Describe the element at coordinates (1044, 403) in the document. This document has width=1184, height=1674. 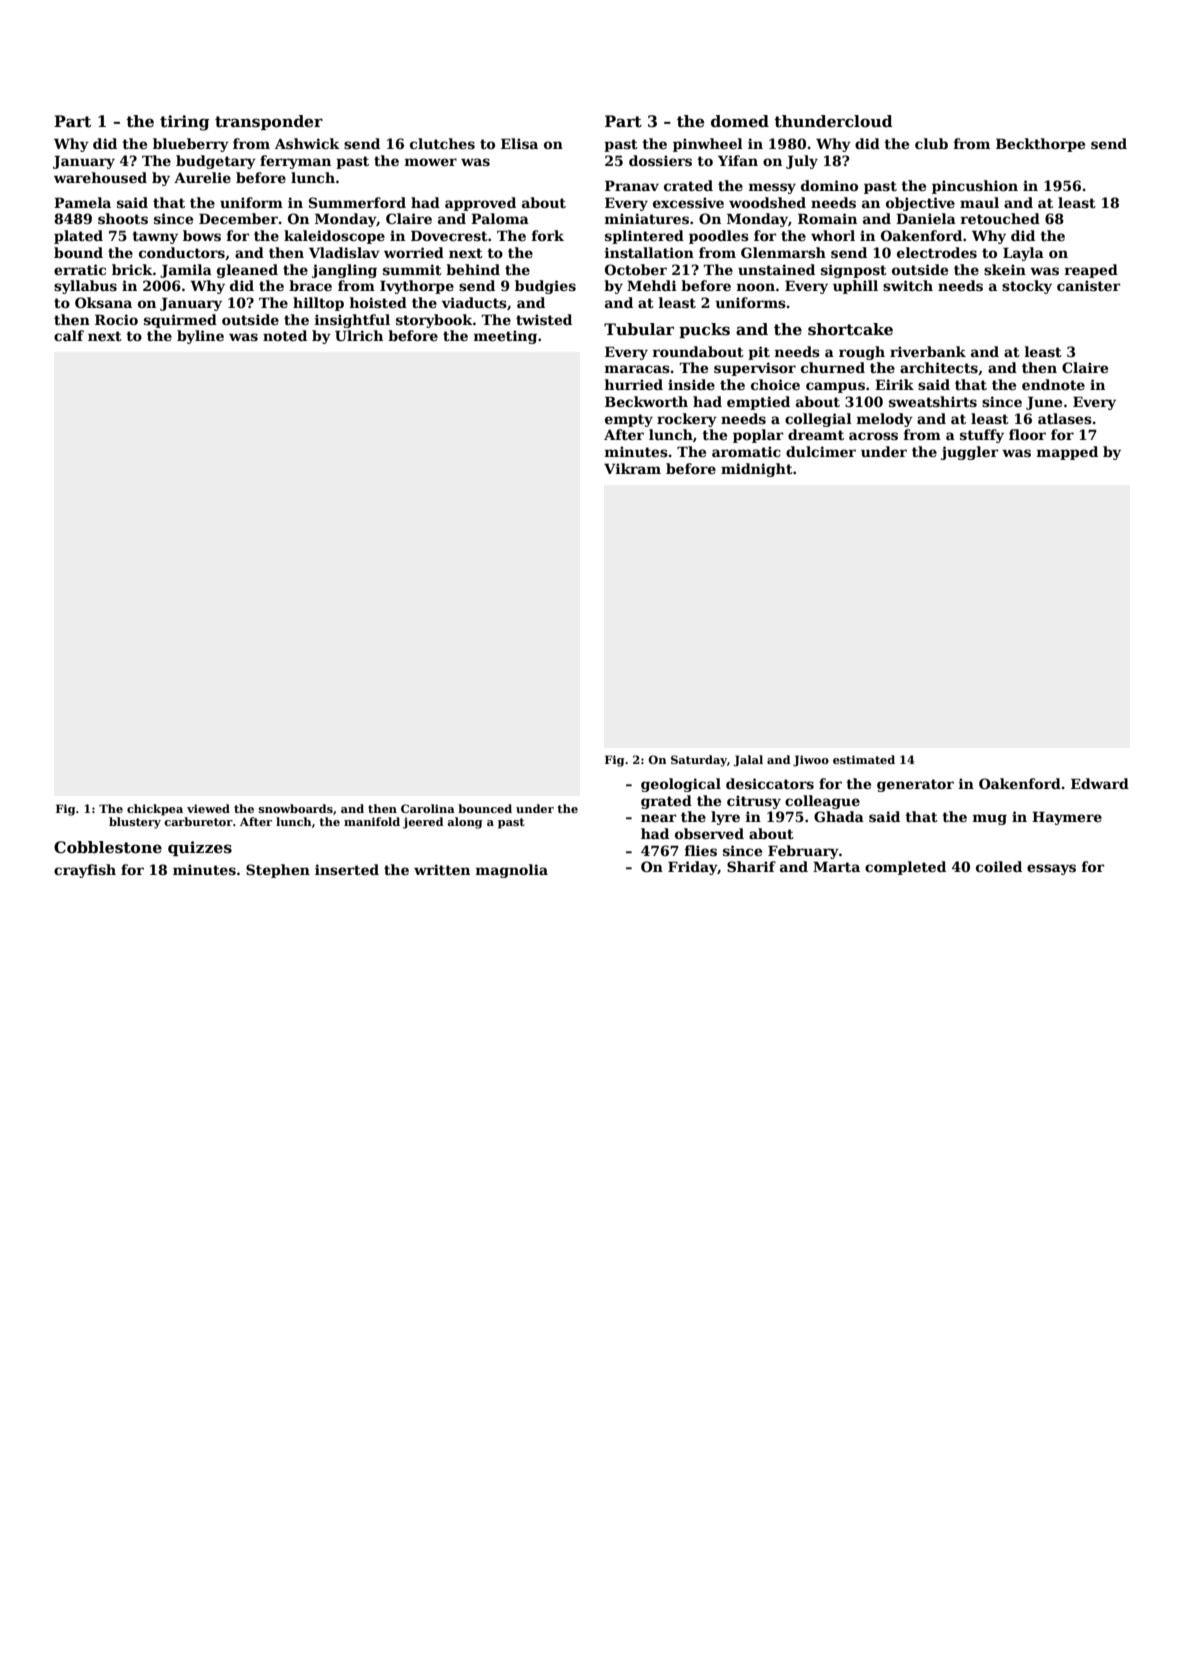
I see `June` at that location.
